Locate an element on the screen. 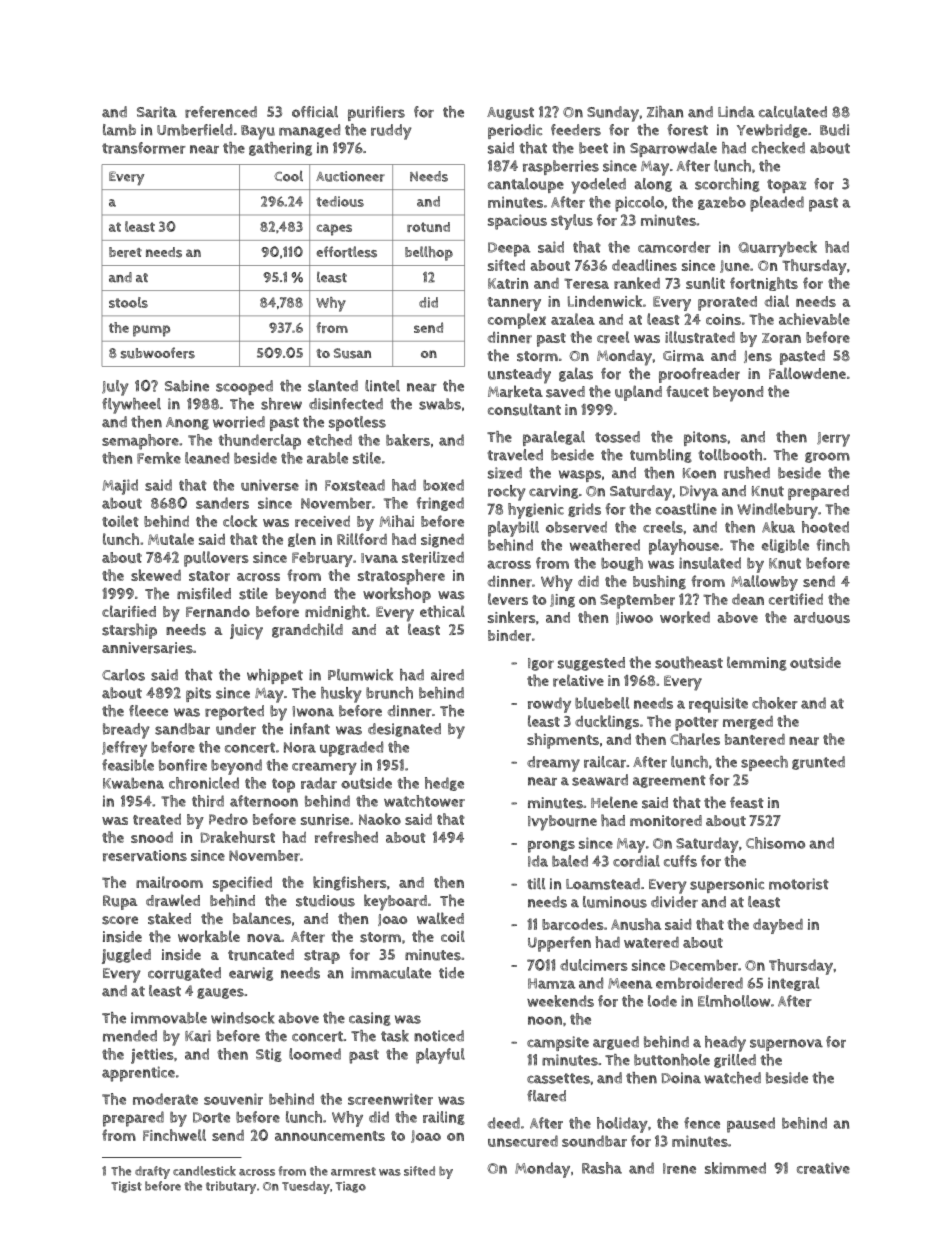 The image size is (952, 1233). Upperfen is located at coordinates (559, 944).
